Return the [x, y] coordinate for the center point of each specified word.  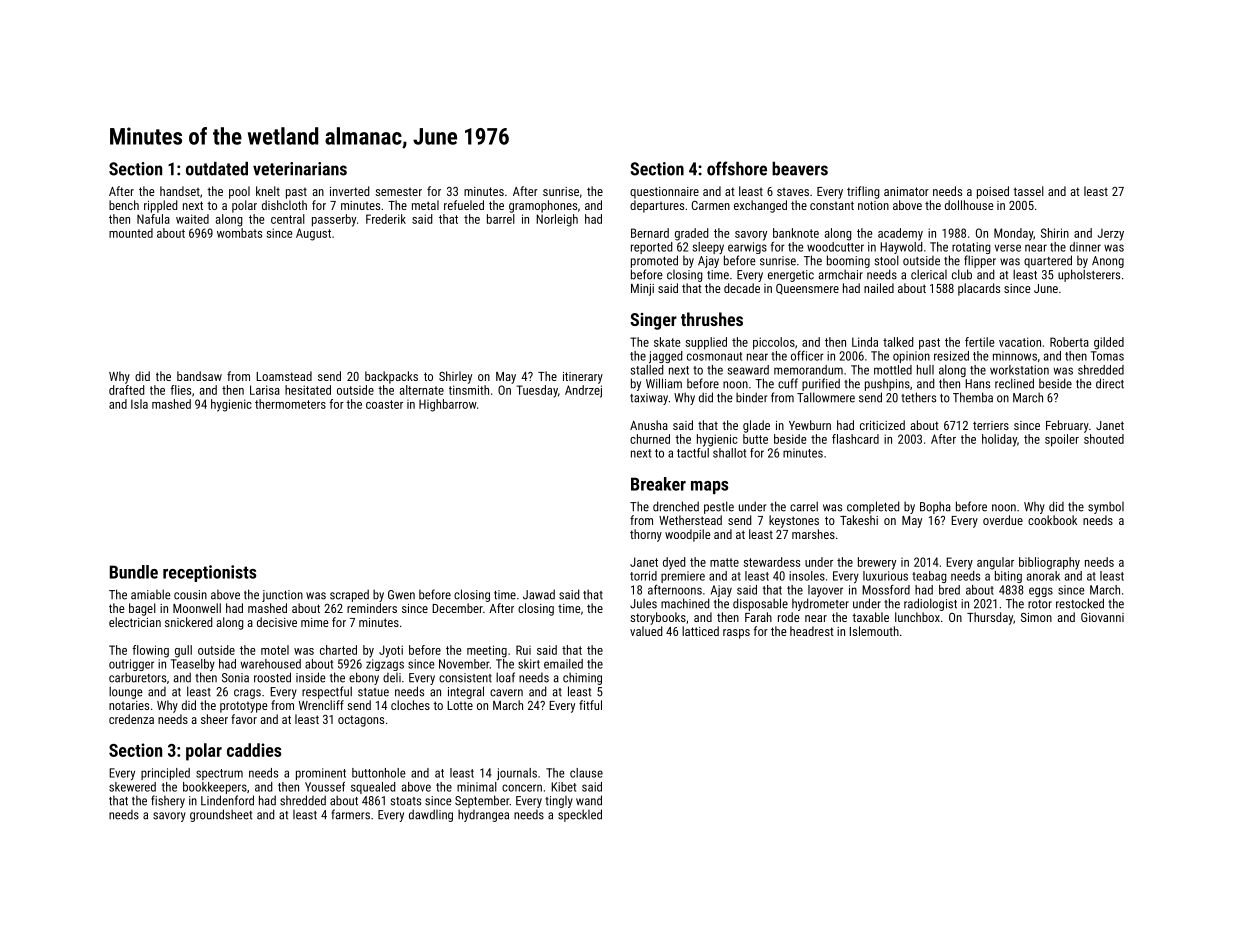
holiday [999, 440]
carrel [804, 506]
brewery [877, 563]
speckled [580, 815]
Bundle [134, 572]
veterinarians [300, 169]
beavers [800, 169]
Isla [139, 404]
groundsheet [221, 815]
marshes [813, 534]
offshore [737, 168]
